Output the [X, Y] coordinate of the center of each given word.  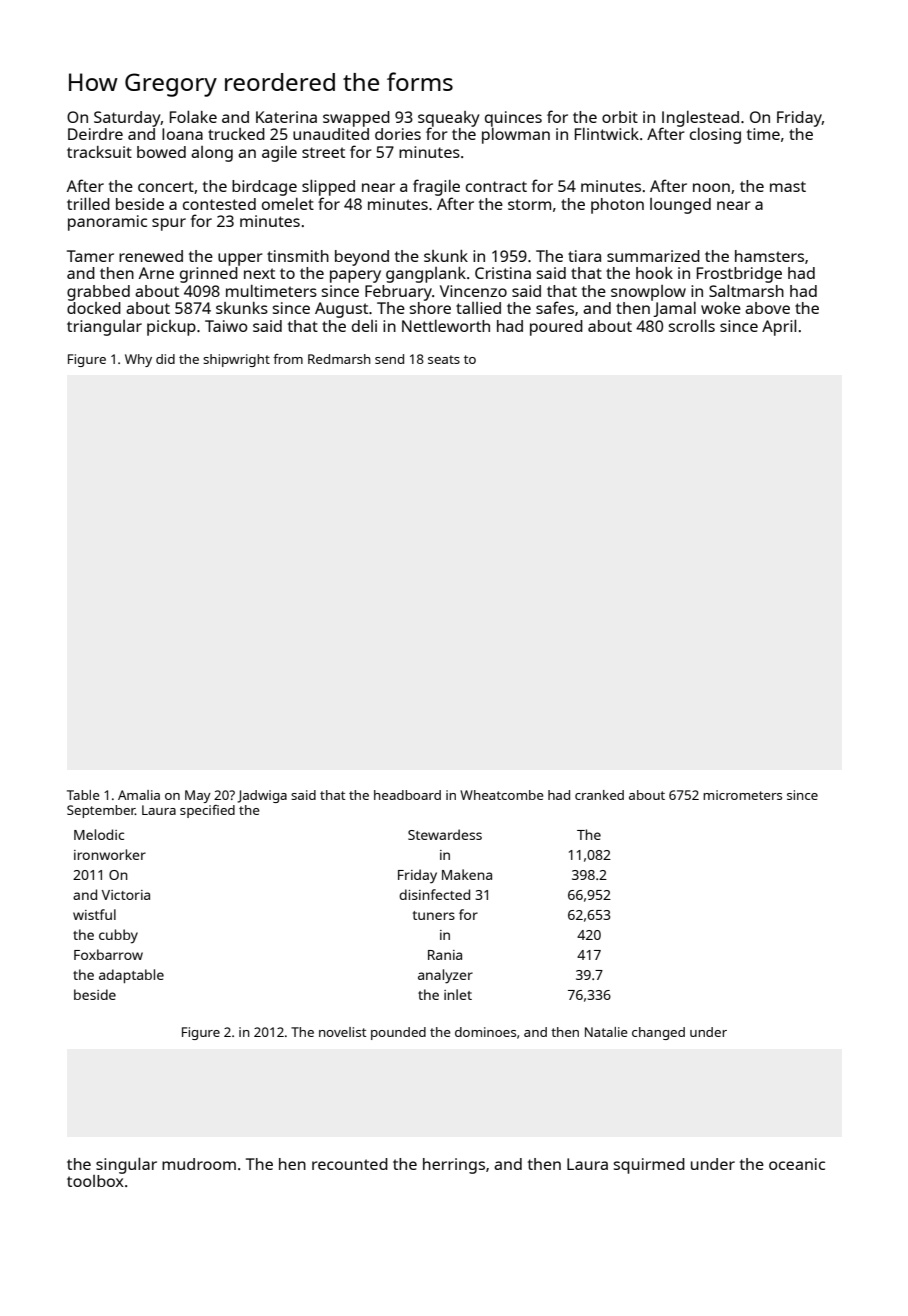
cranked [599, 795]
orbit [620, 117]
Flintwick [607, 134]
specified [207, 811]
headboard [407, 795]
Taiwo [226, 326]
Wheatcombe [502, 795]
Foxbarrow [108, 954]
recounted [350, 1164]
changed [658, 1033]
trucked [236, 134]
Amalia [139, 795]
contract [496, 186]
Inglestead [700, 119]
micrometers [742, 795]
